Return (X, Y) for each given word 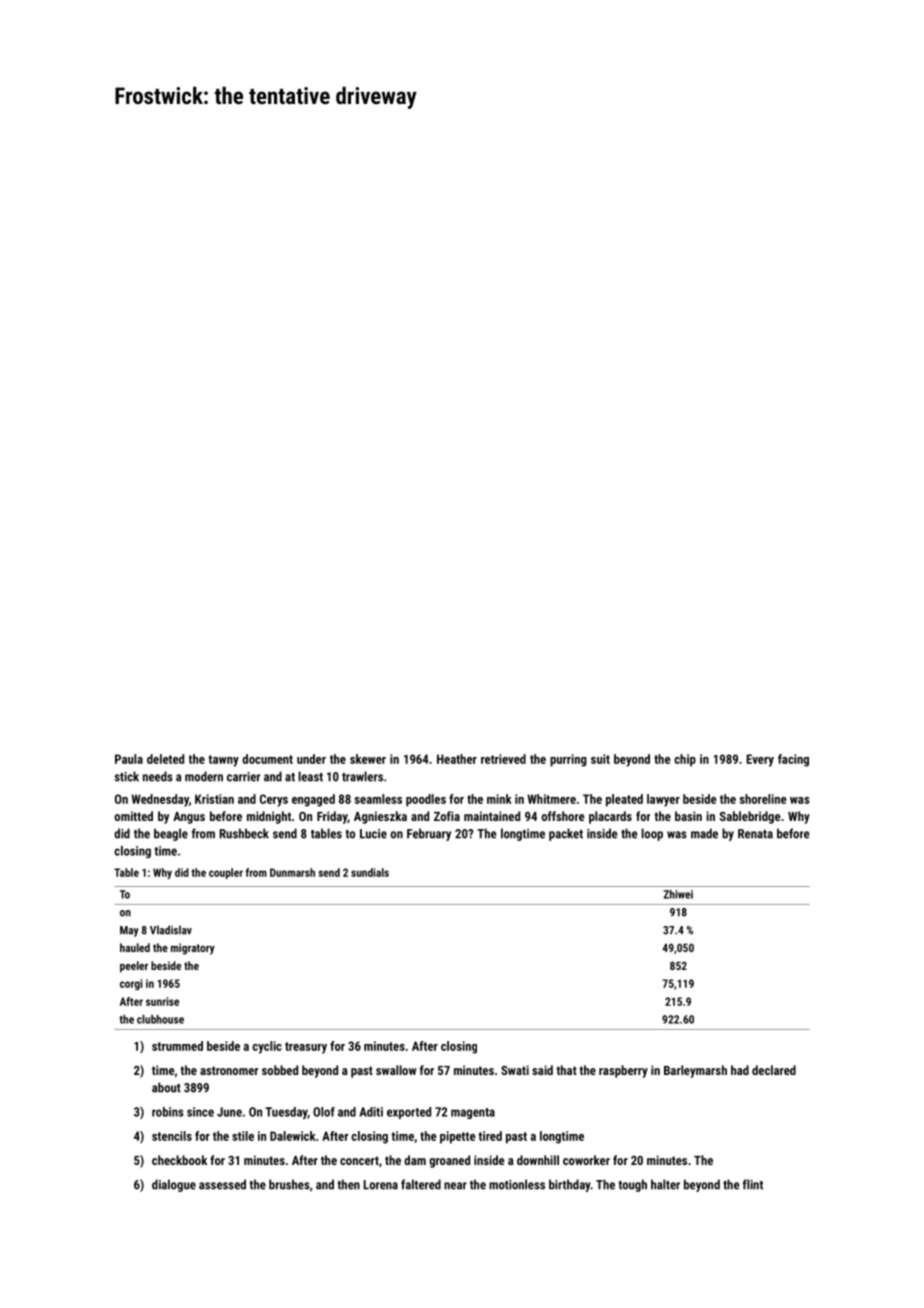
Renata (755, 834)
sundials (370, 872)
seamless (378, 799)
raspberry (623, 1071)
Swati (515, 1070)
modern (204, 776)
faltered (421, 1184)
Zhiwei (678, 894)
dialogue (174, 1185)
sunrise (162, 1001)
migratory (193, 949)
